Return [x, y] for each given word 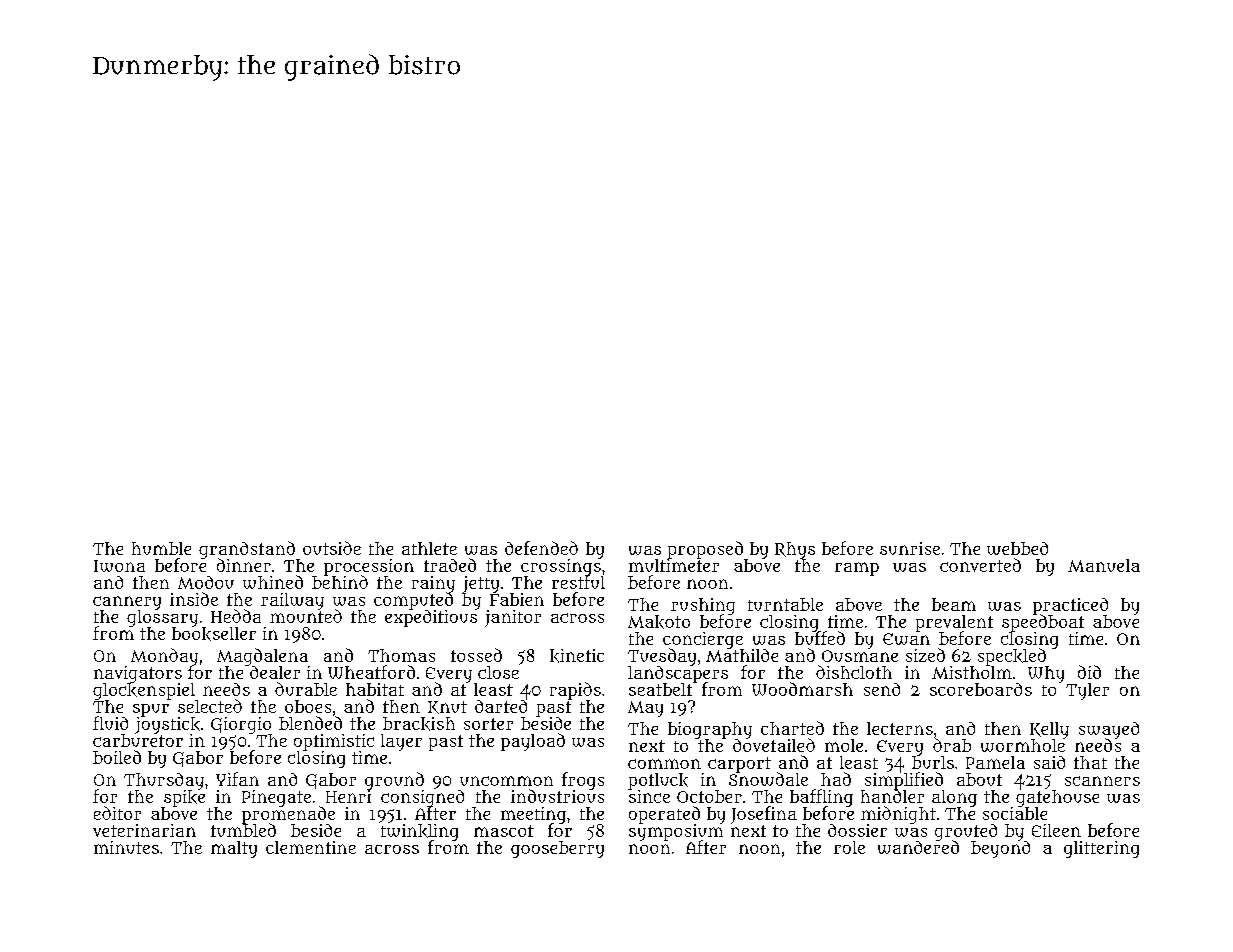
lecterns [900, 728]
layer [401, 742]
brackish [419, 724]
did [1089, 672]
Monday [164, 657]
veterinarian [144, 830]
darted [501, 706]
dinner [244, 565]
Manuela [1104, 565]
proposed [705, 550]
